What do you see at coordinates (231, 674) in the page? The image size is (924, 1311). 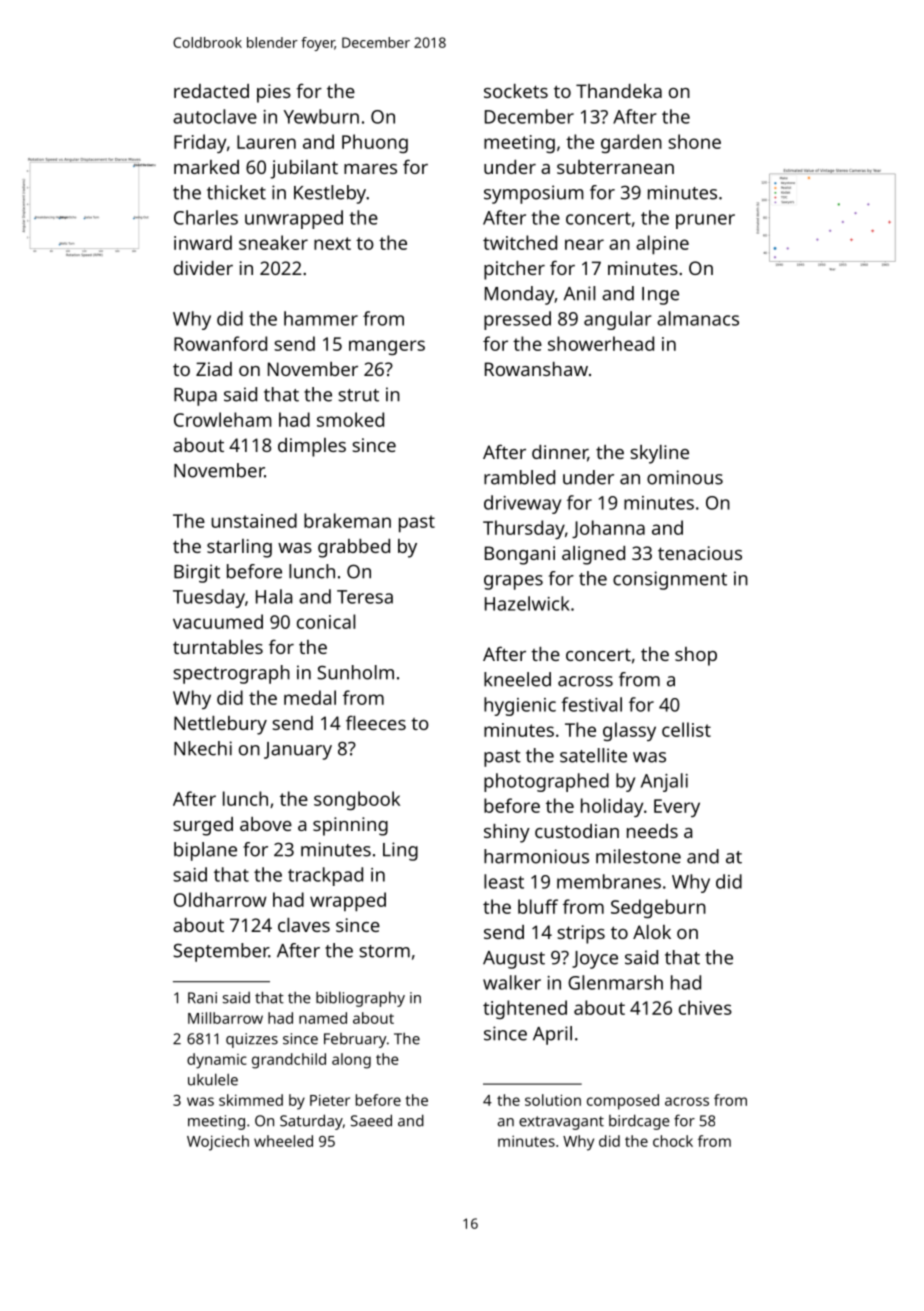 I see `spectrograph` at bounding box center [231, 674].
